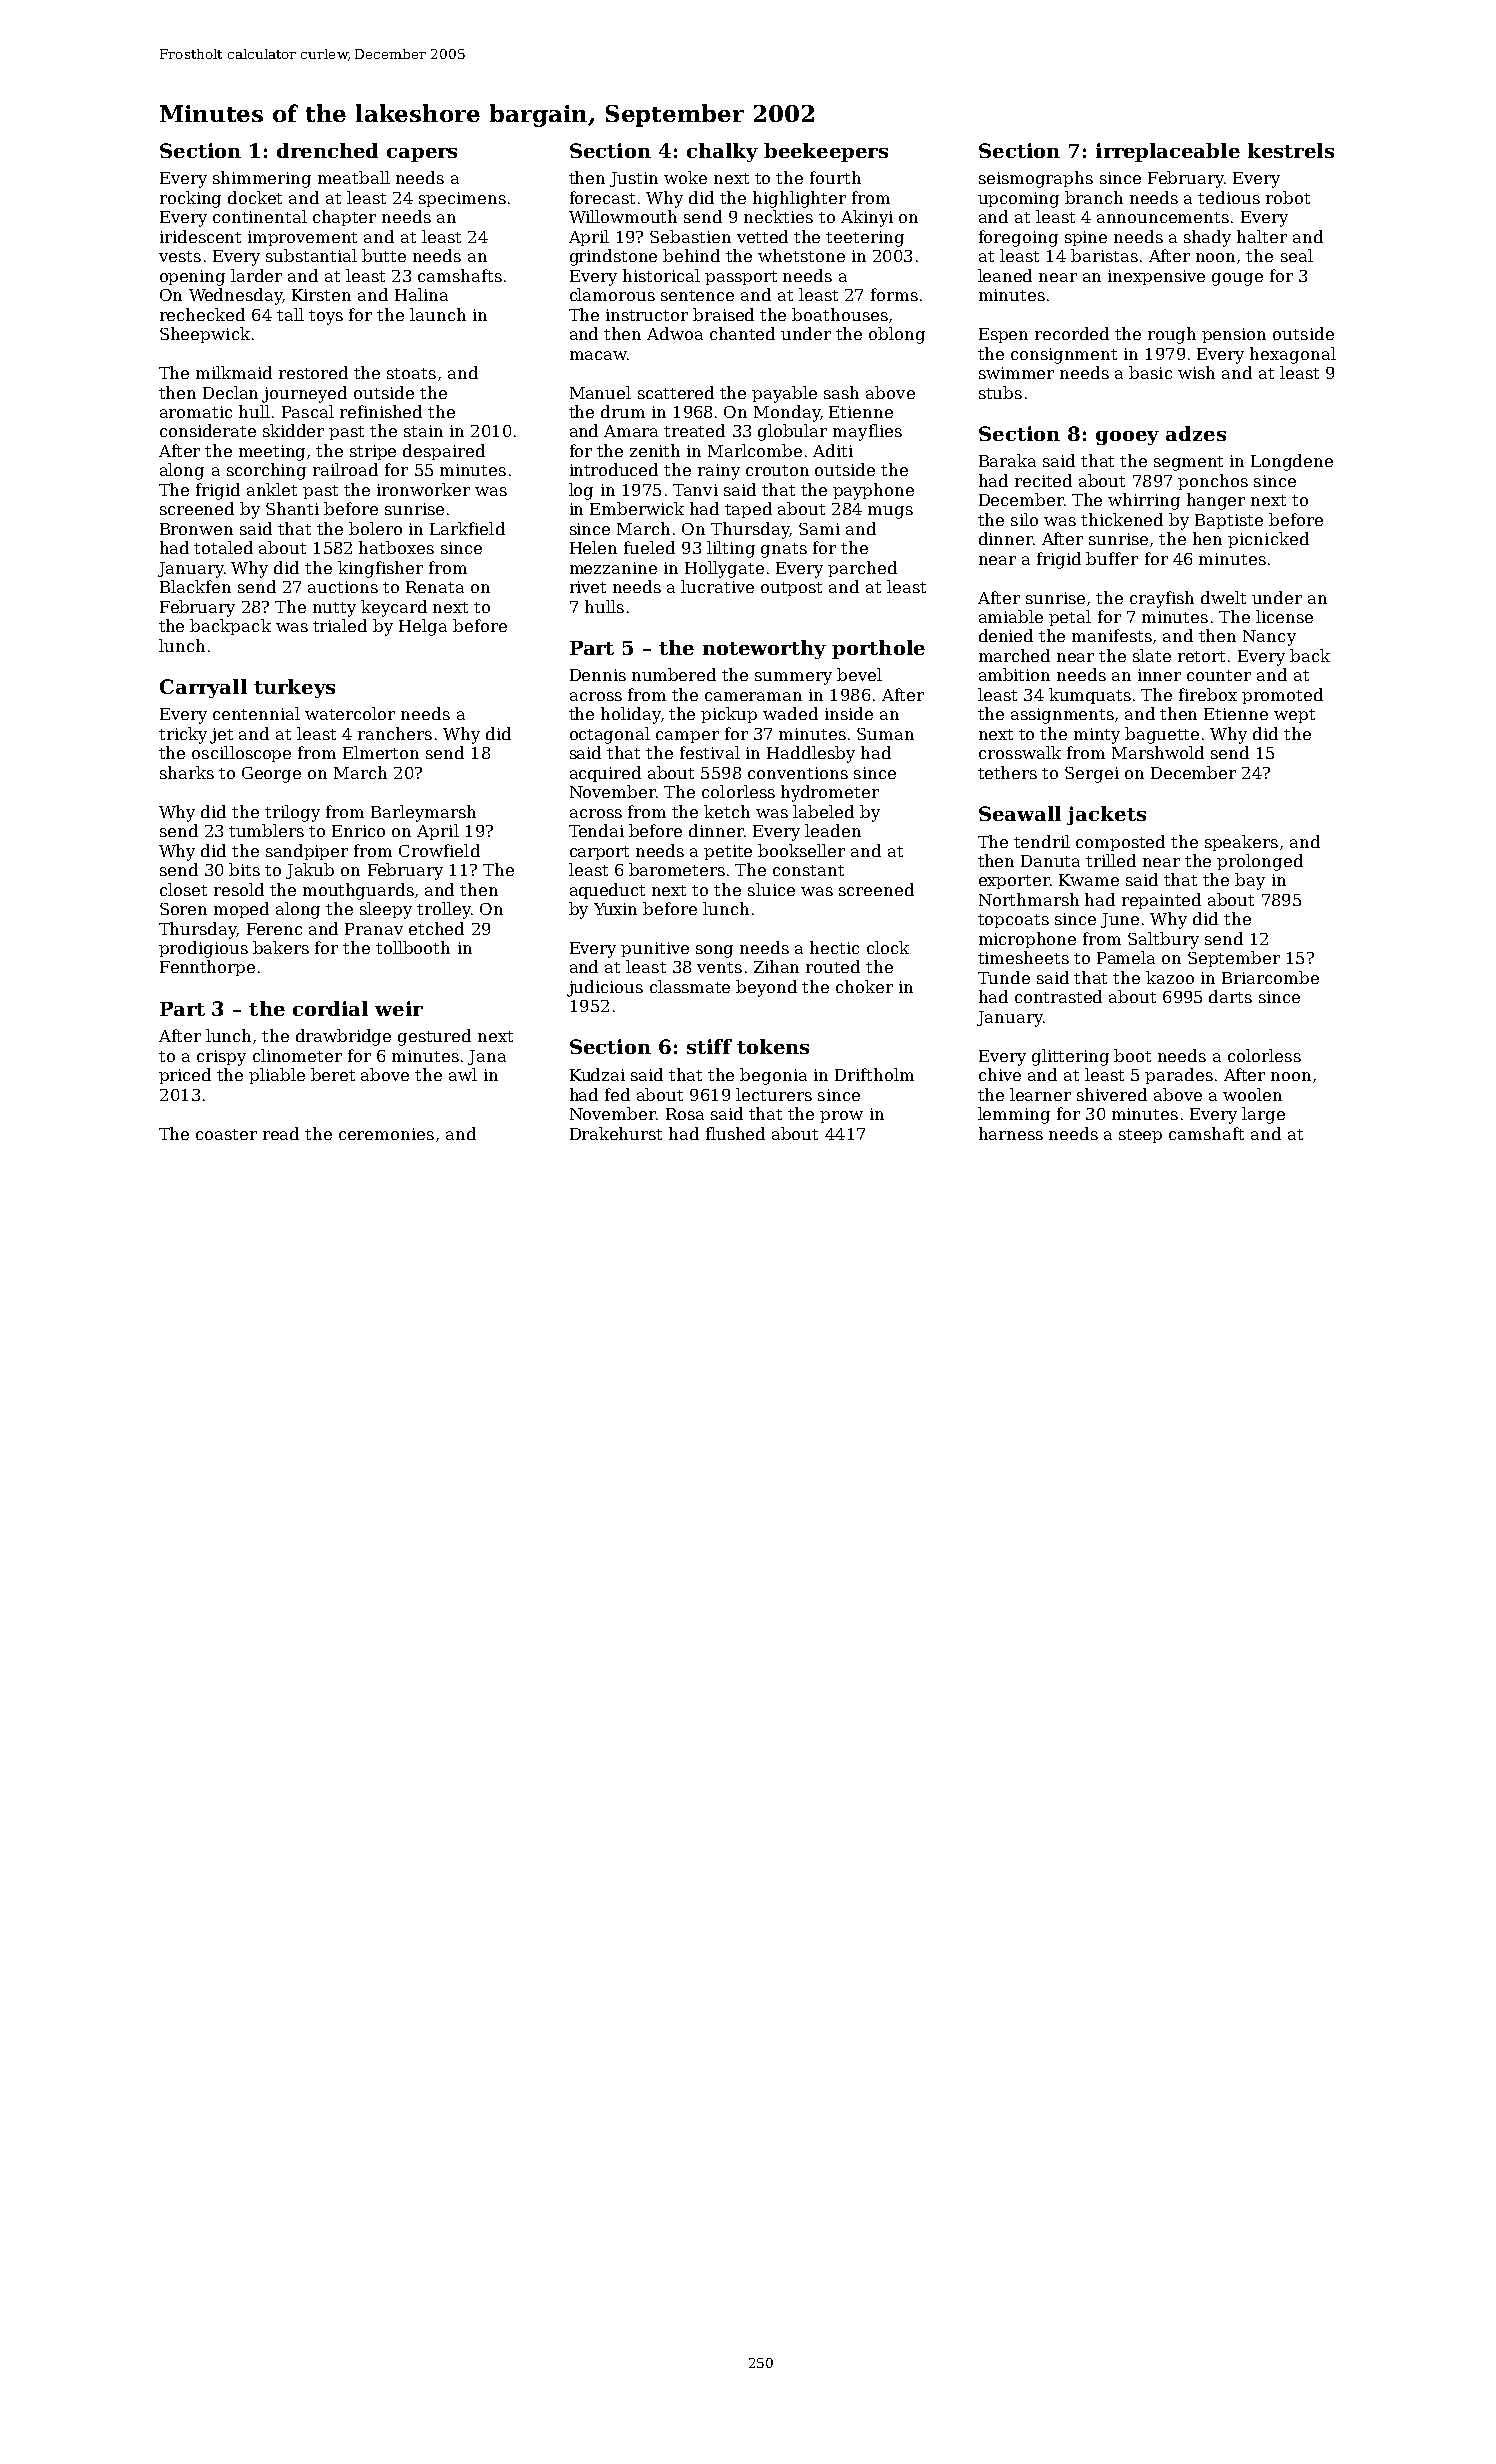 The width and height of the screenshot is (1496, 2464). I want to click on Blackfen, so click(195, 586).
